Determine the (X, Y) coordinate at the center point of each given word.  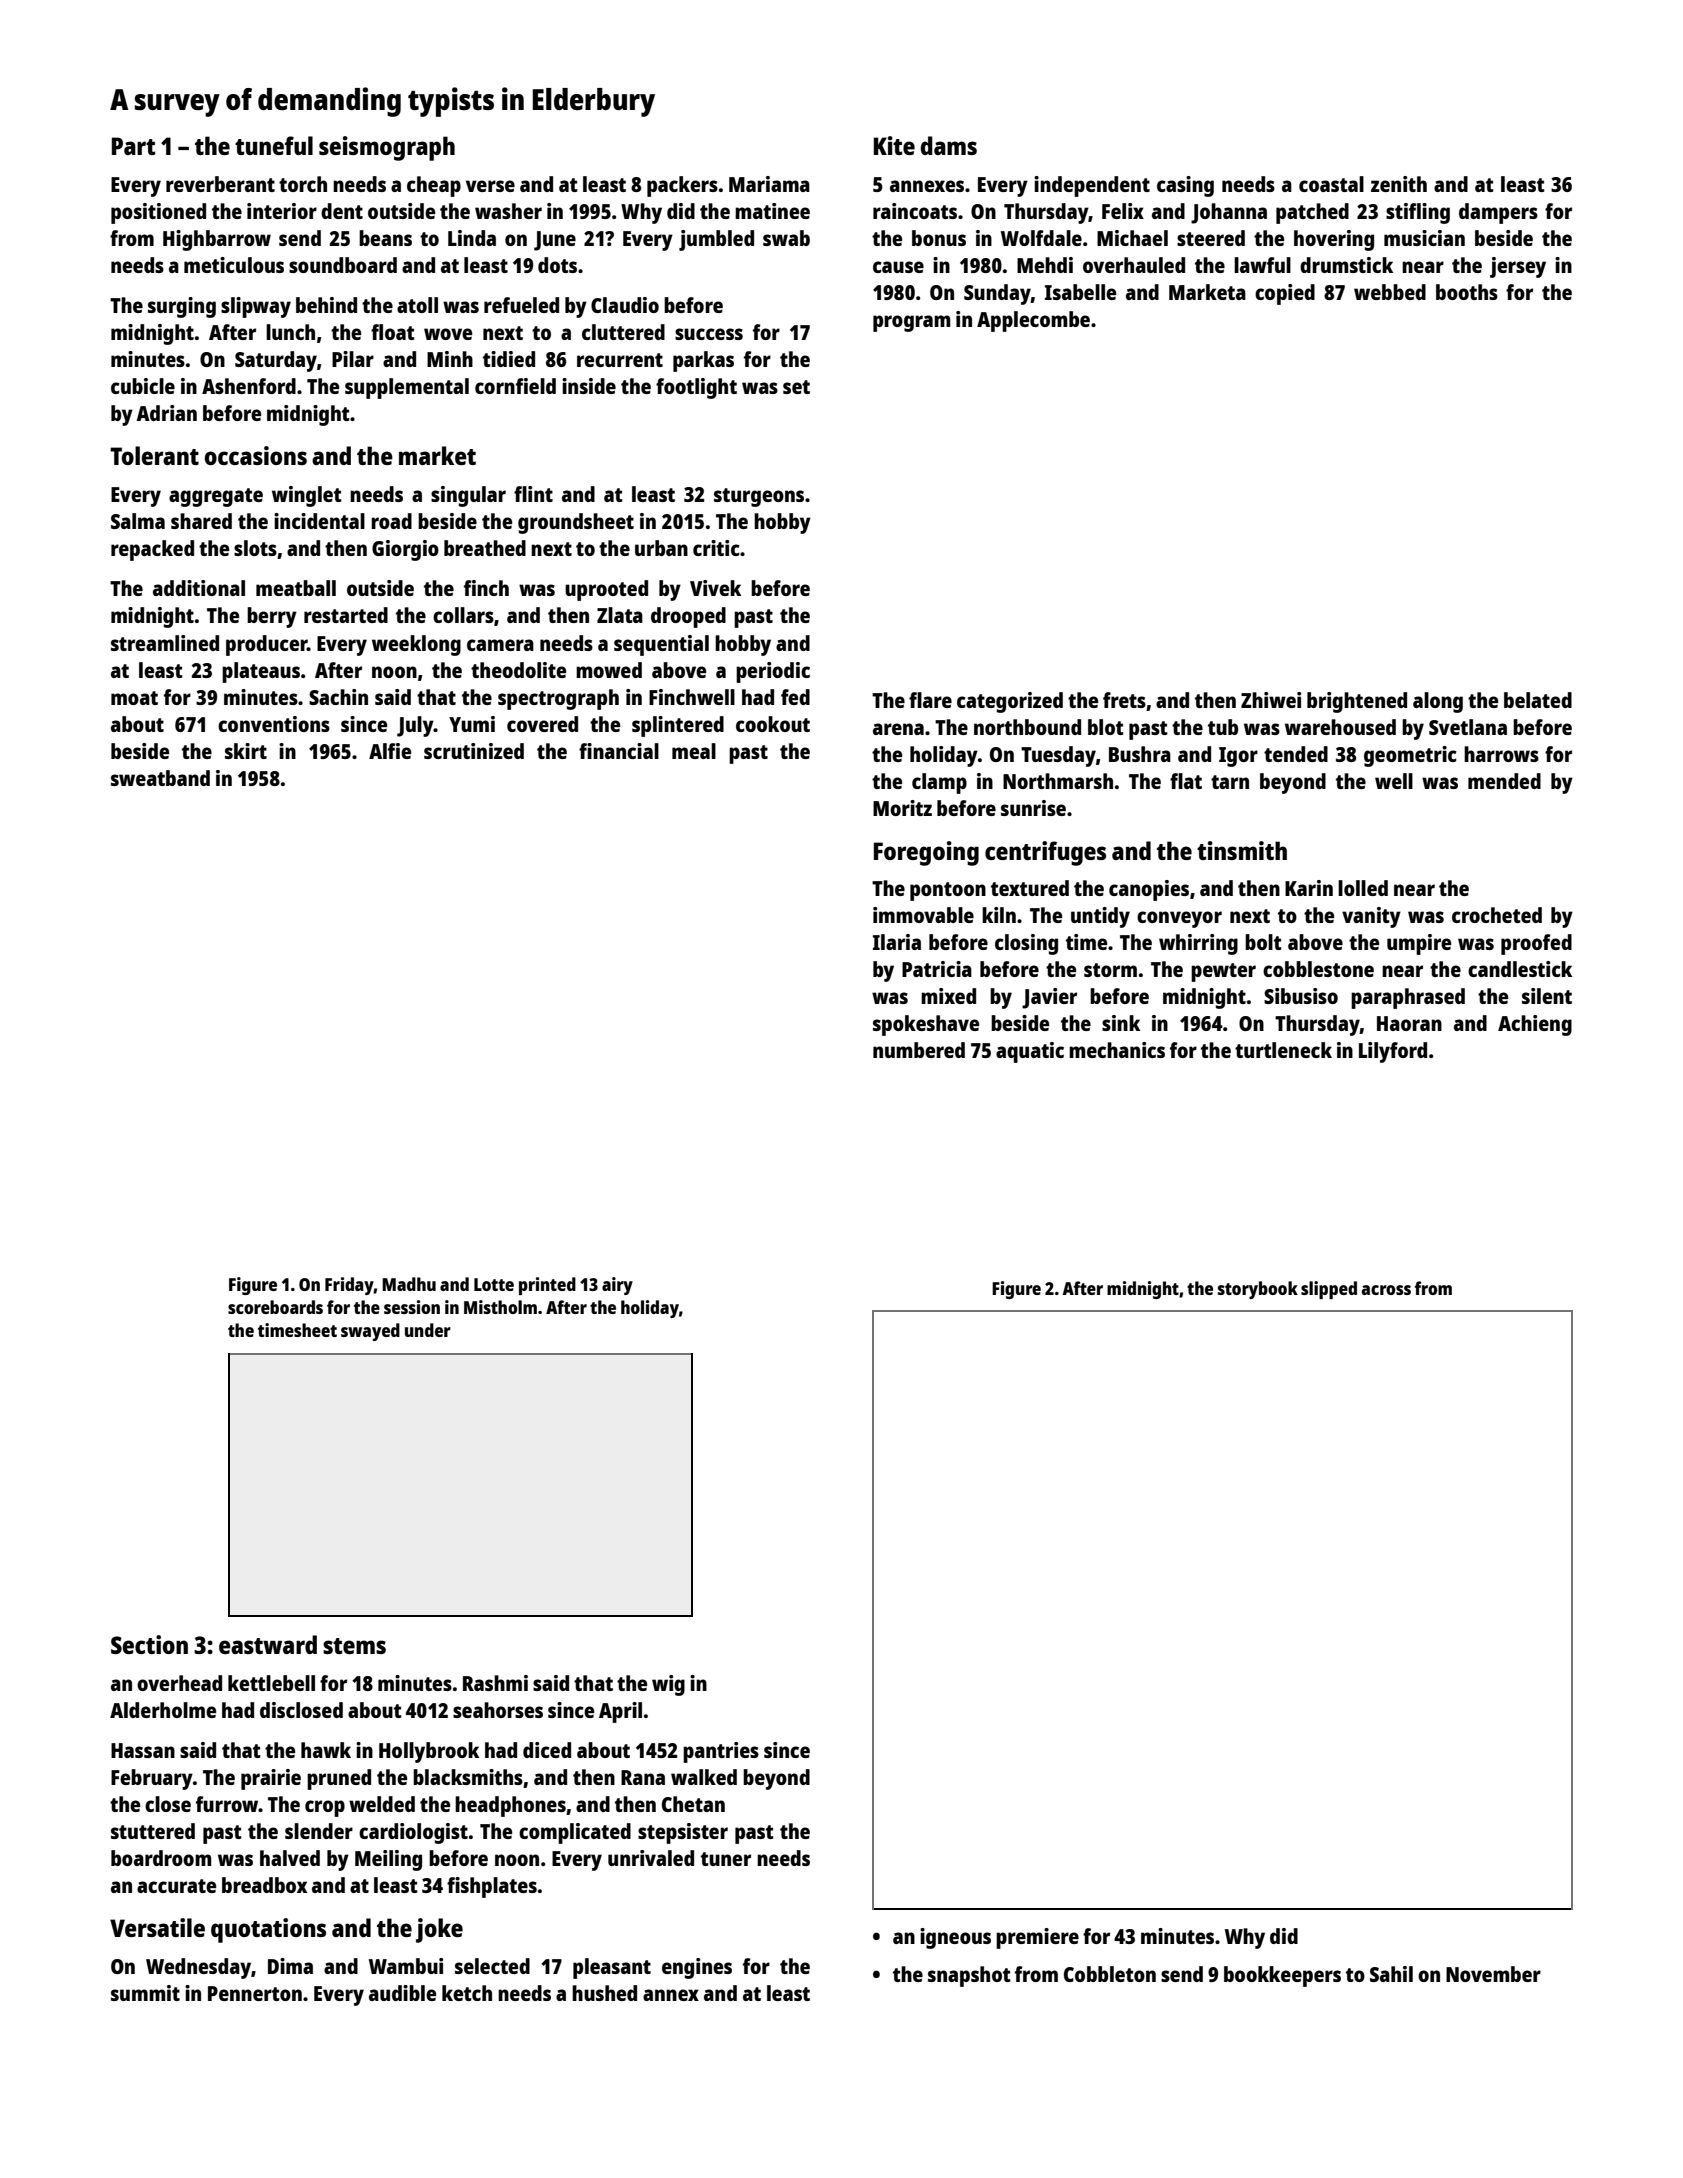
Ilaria (897, 942)
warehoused (1340, 727)
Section (149, 1644)
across (1386, 1290)
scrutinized (474, 751)
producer (266, 645)
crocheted (1497, 915)
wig (668, 1685)
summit (145, 1993)
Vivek (715, 588)
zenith (1399, 184)
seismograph (387, 148)
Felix (1123, 211)
